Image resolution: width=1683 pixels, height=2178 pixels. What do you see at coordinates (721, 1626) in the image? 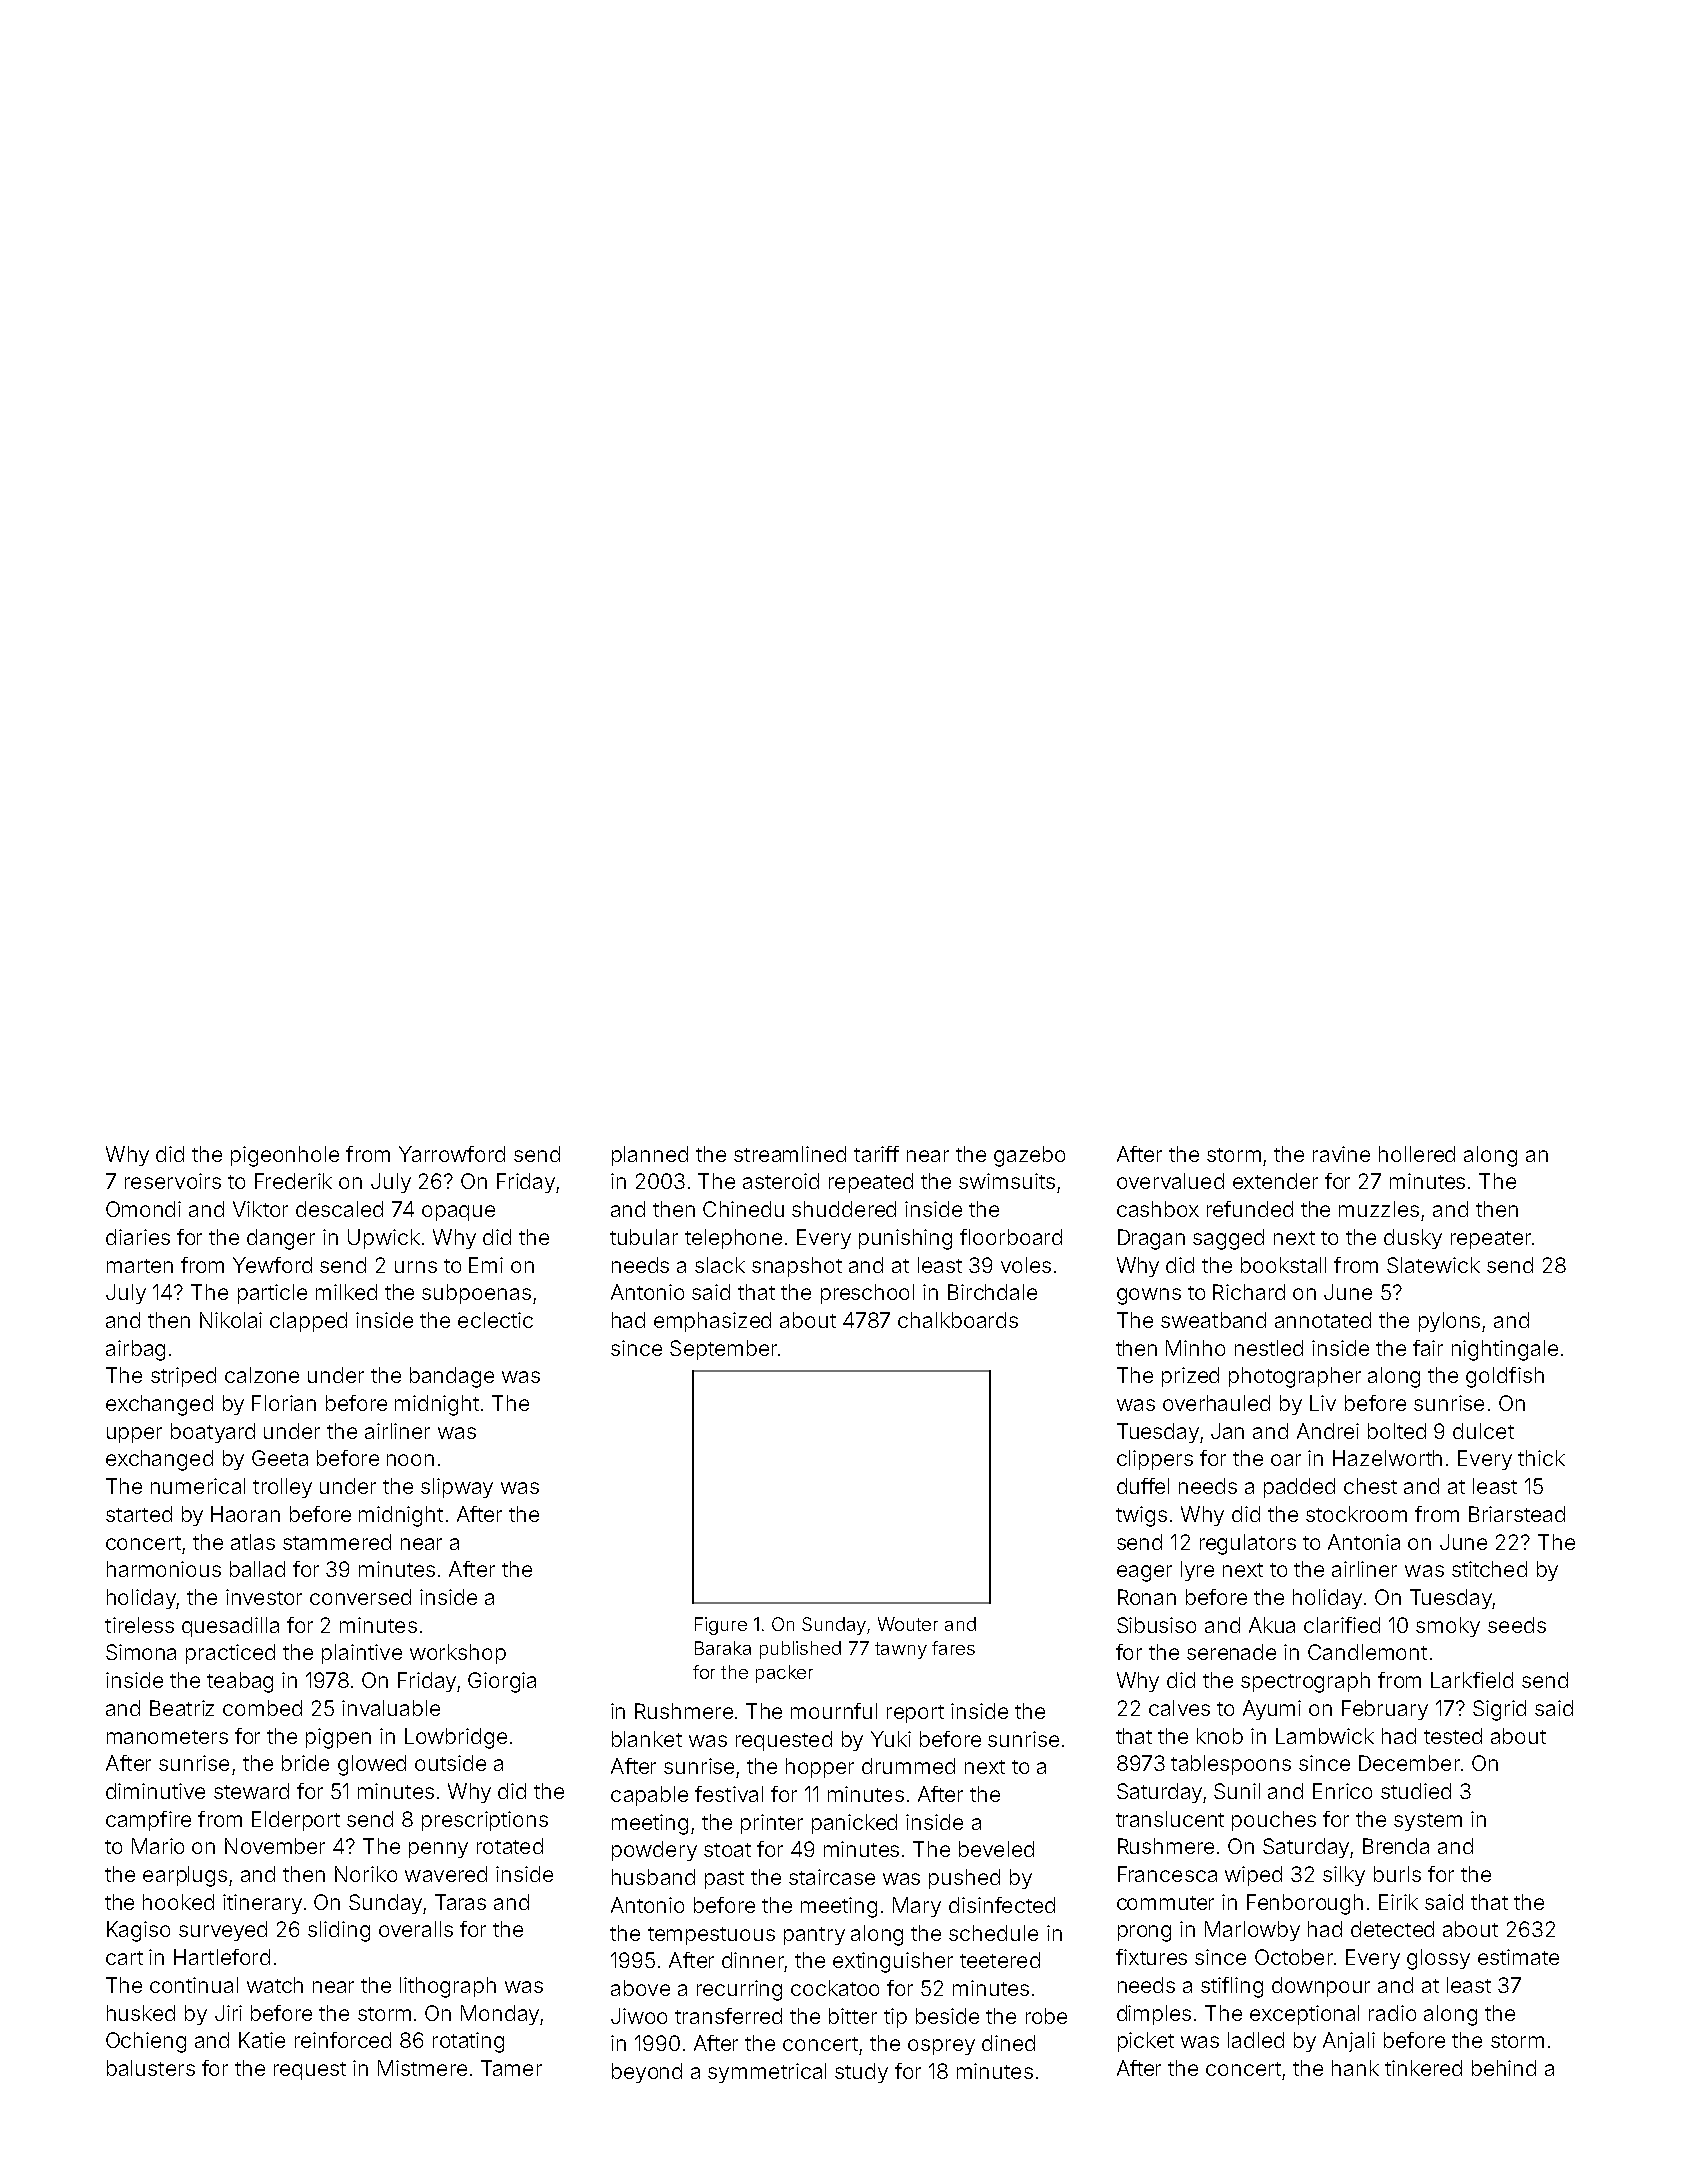
I see `Figure` at bounding box center [721, 1626].
